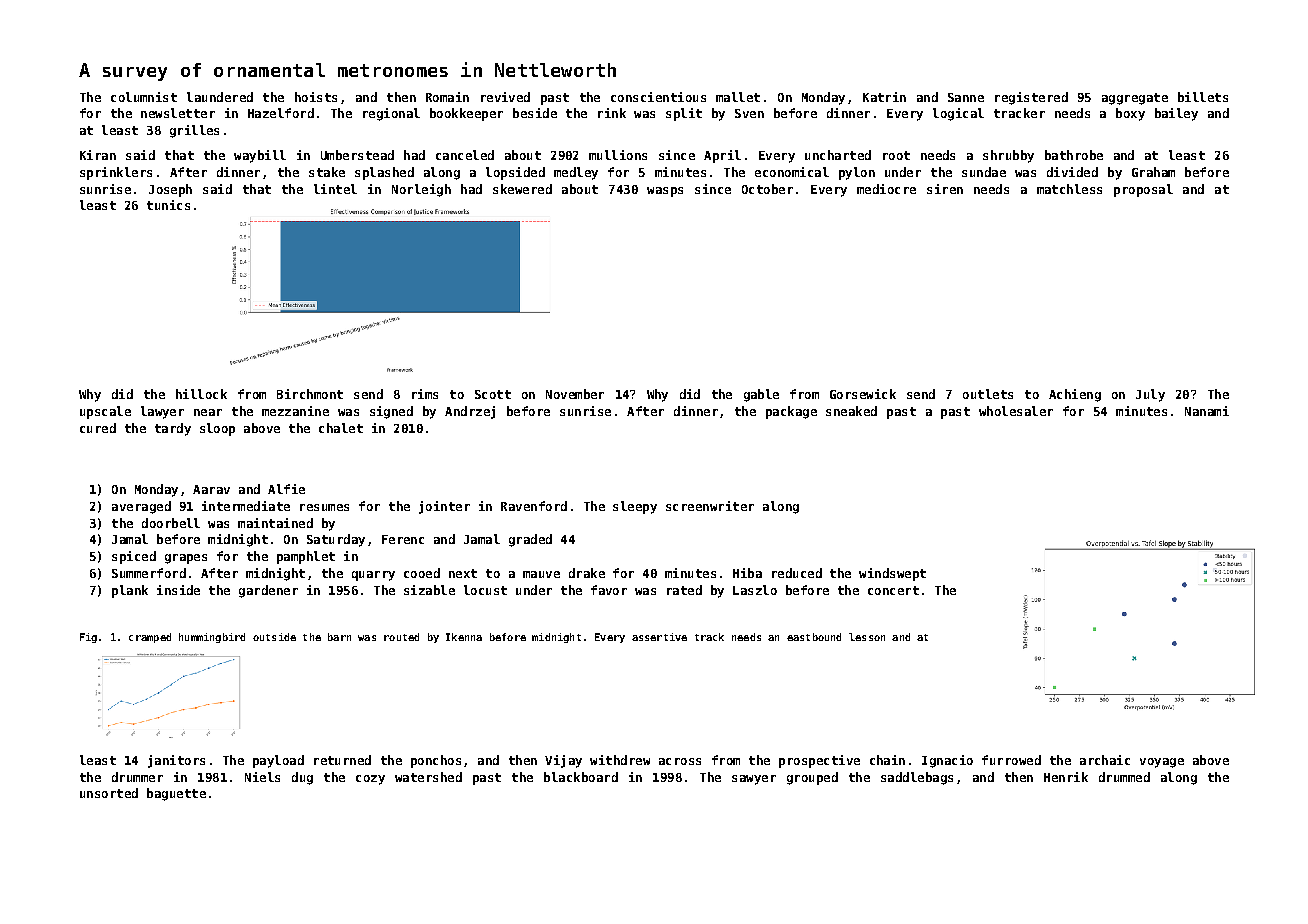 Image resolution: width=1308 pixels, height=924 pixels. I want to click on regional, so click(391, 114).
